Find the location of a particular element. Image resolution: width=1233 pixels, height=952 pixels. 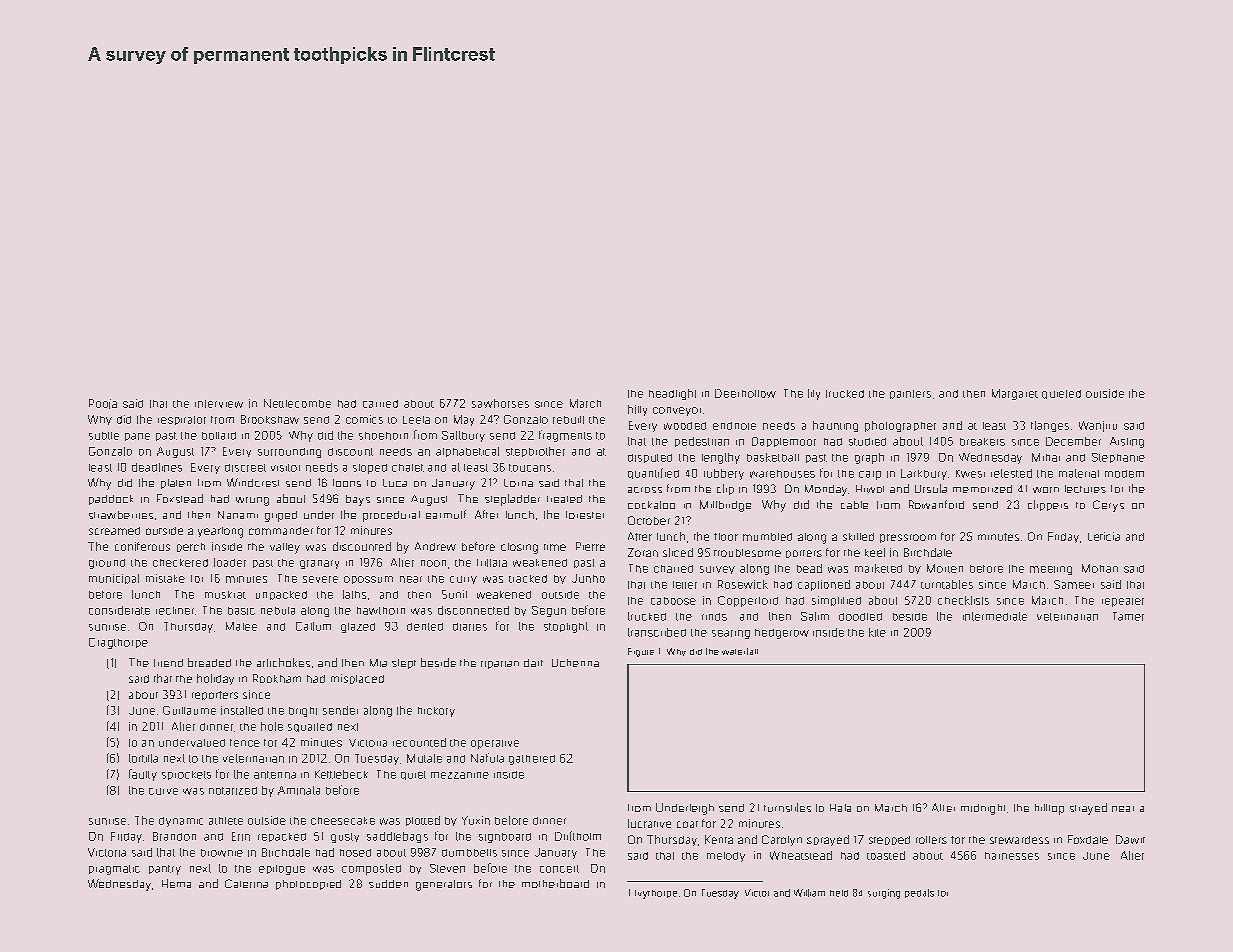

misplaced is located at coordinates (357, 679).
